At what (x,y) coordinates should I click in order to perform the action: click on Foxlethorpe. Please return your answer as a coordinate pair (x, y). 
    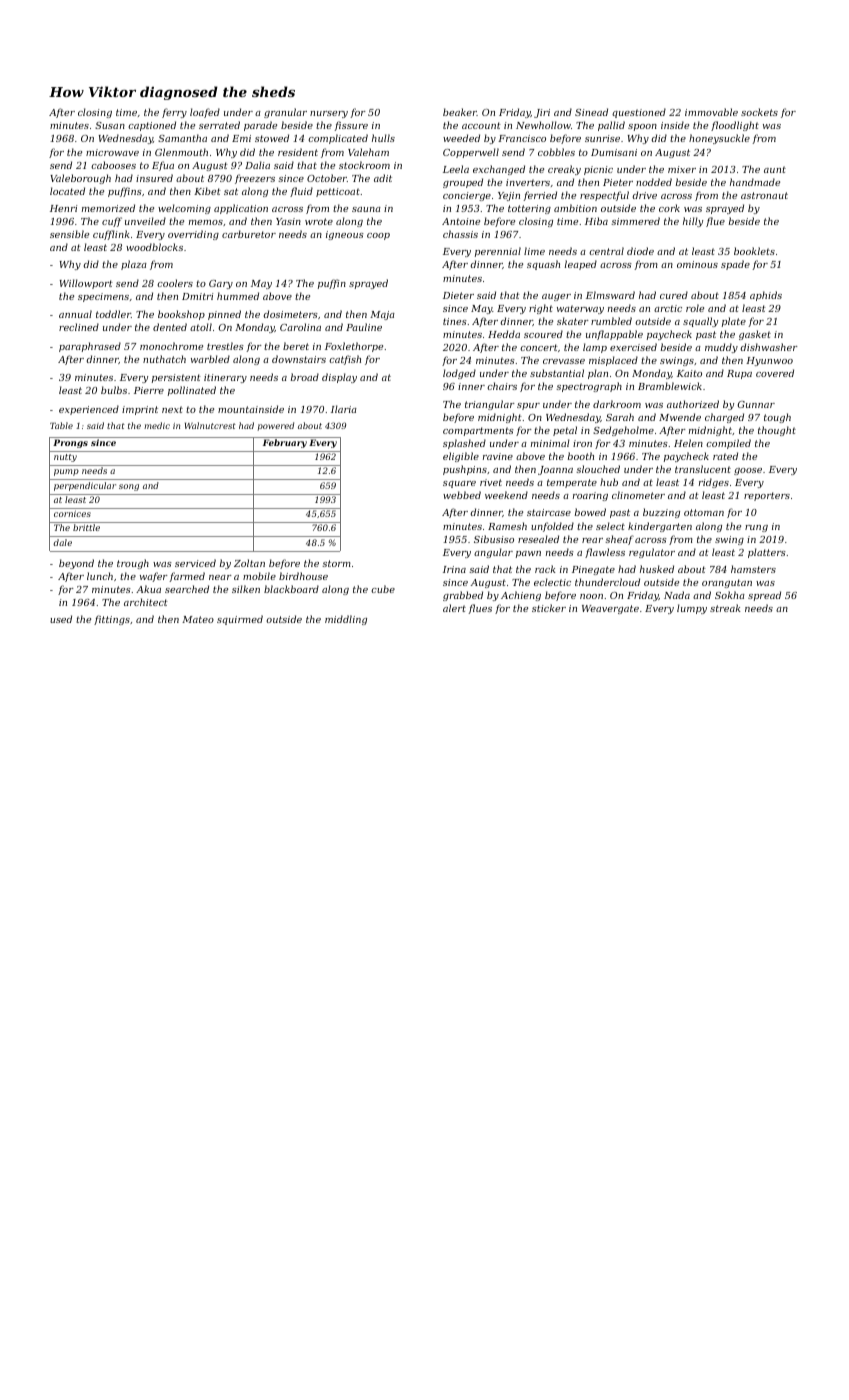
    Looking at the image, I should click on (354, 347).
